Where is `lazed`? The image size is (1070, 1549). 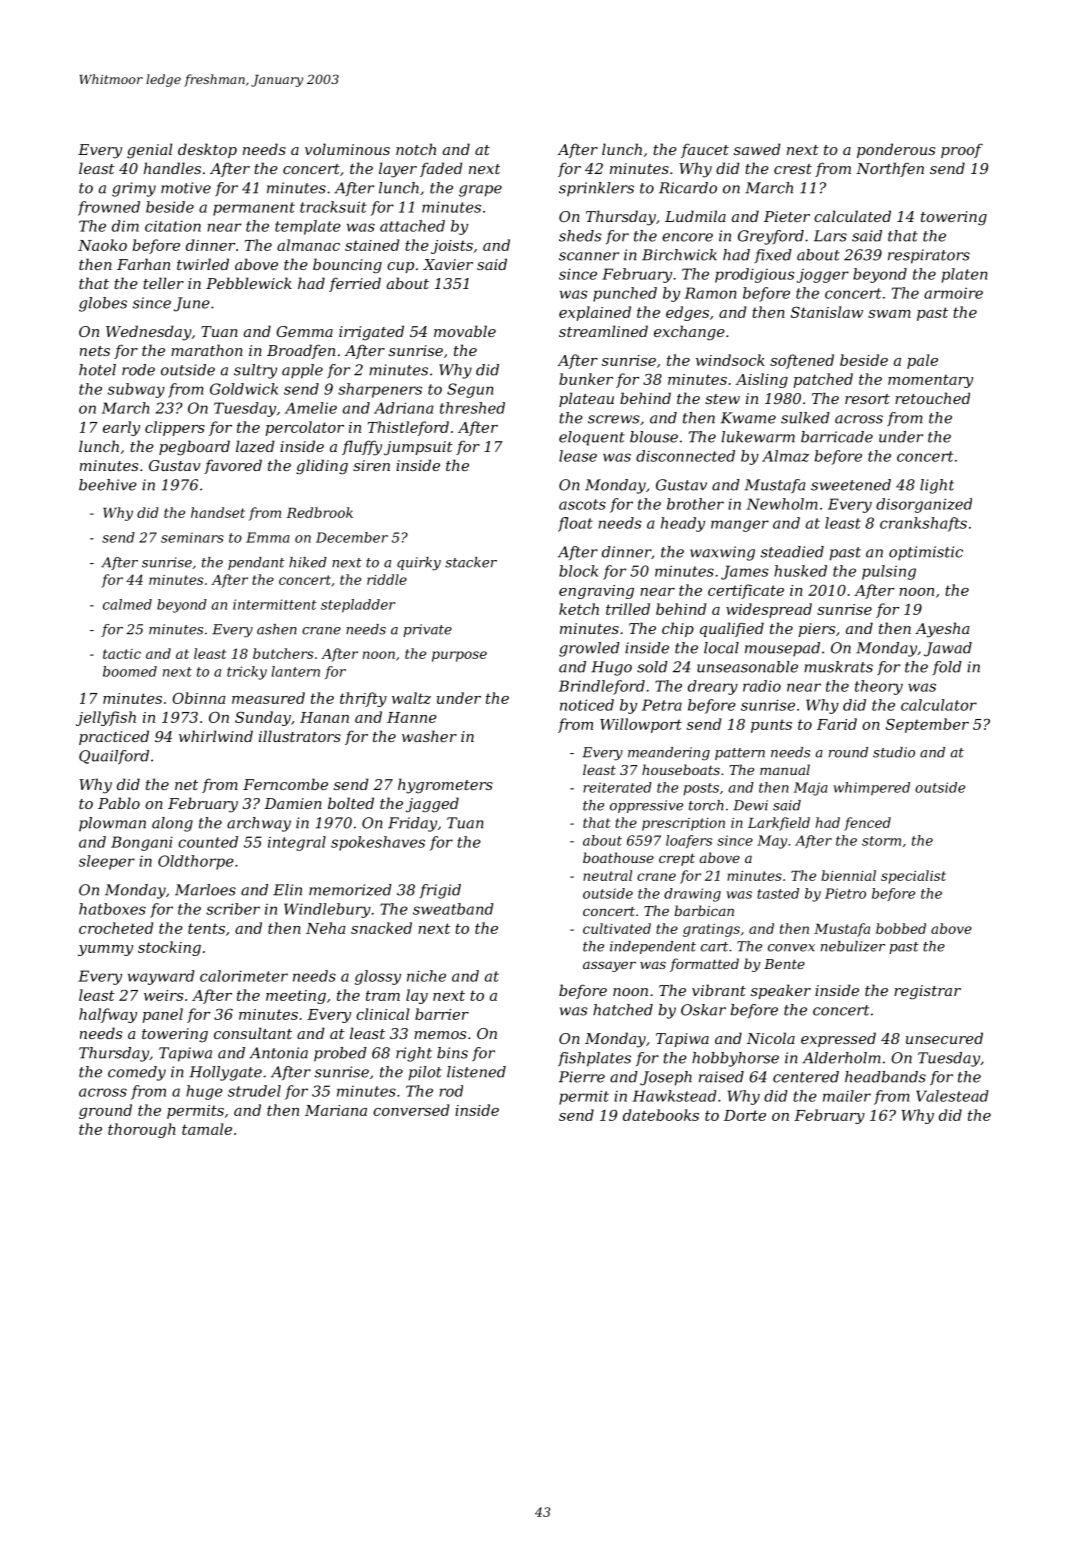 lazed is located at coordinates (255, 446).
